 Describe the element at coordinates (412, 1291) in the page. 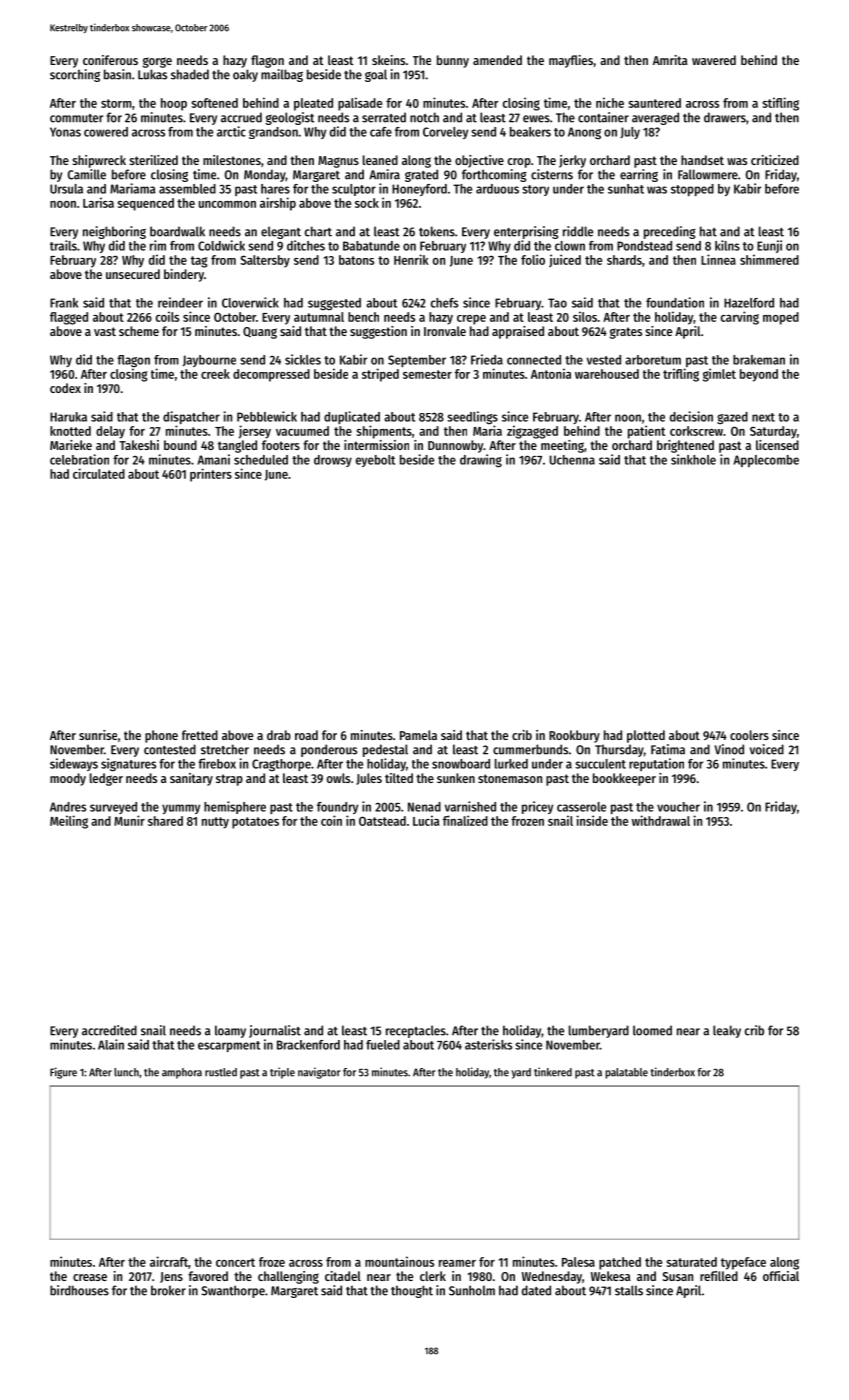

I see `thought` at that location.
